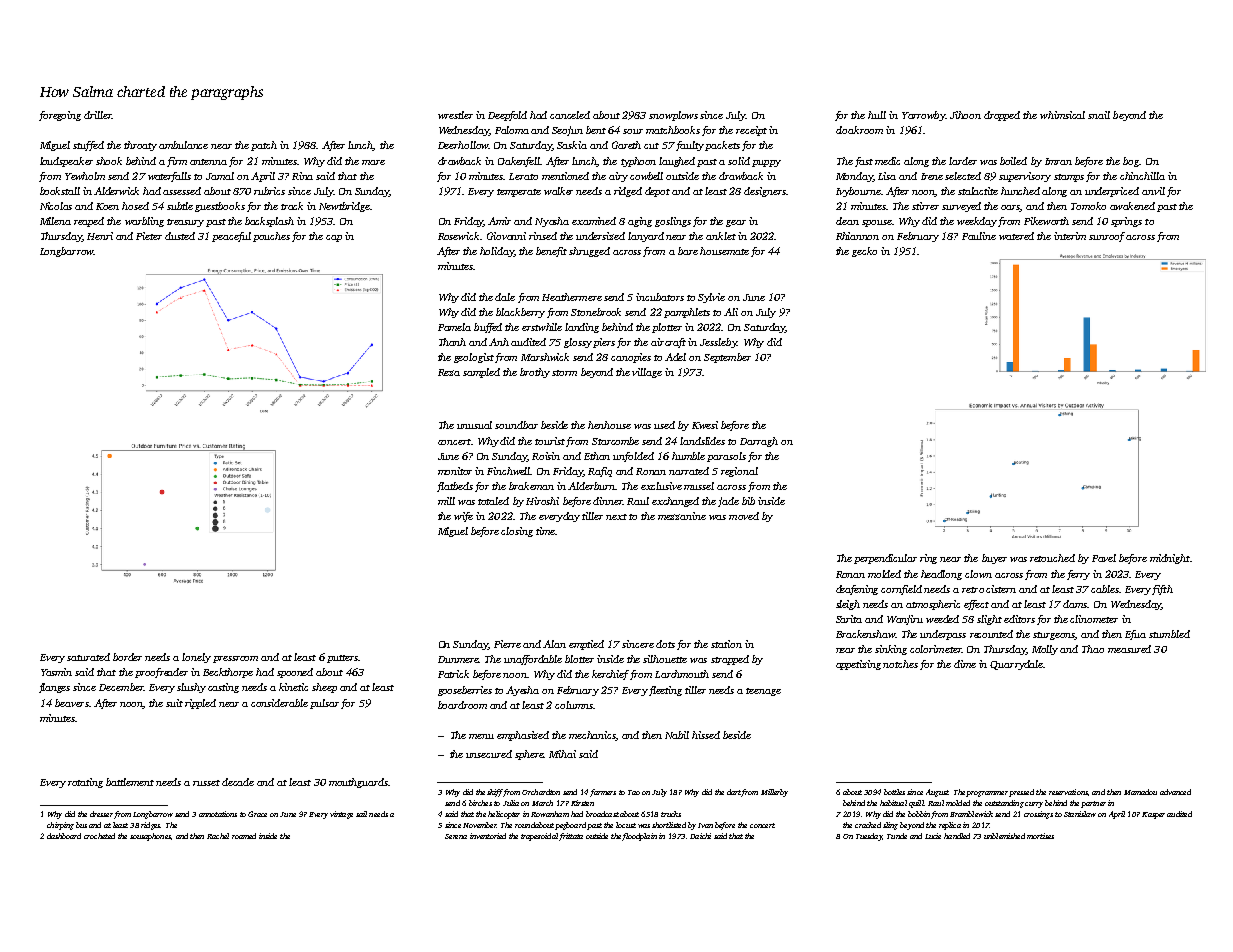 This document has width=1233, height=952. What do you see at coordinates (64, 836) in the document?
I see `dashboard` at bounding box center [64, 836].
